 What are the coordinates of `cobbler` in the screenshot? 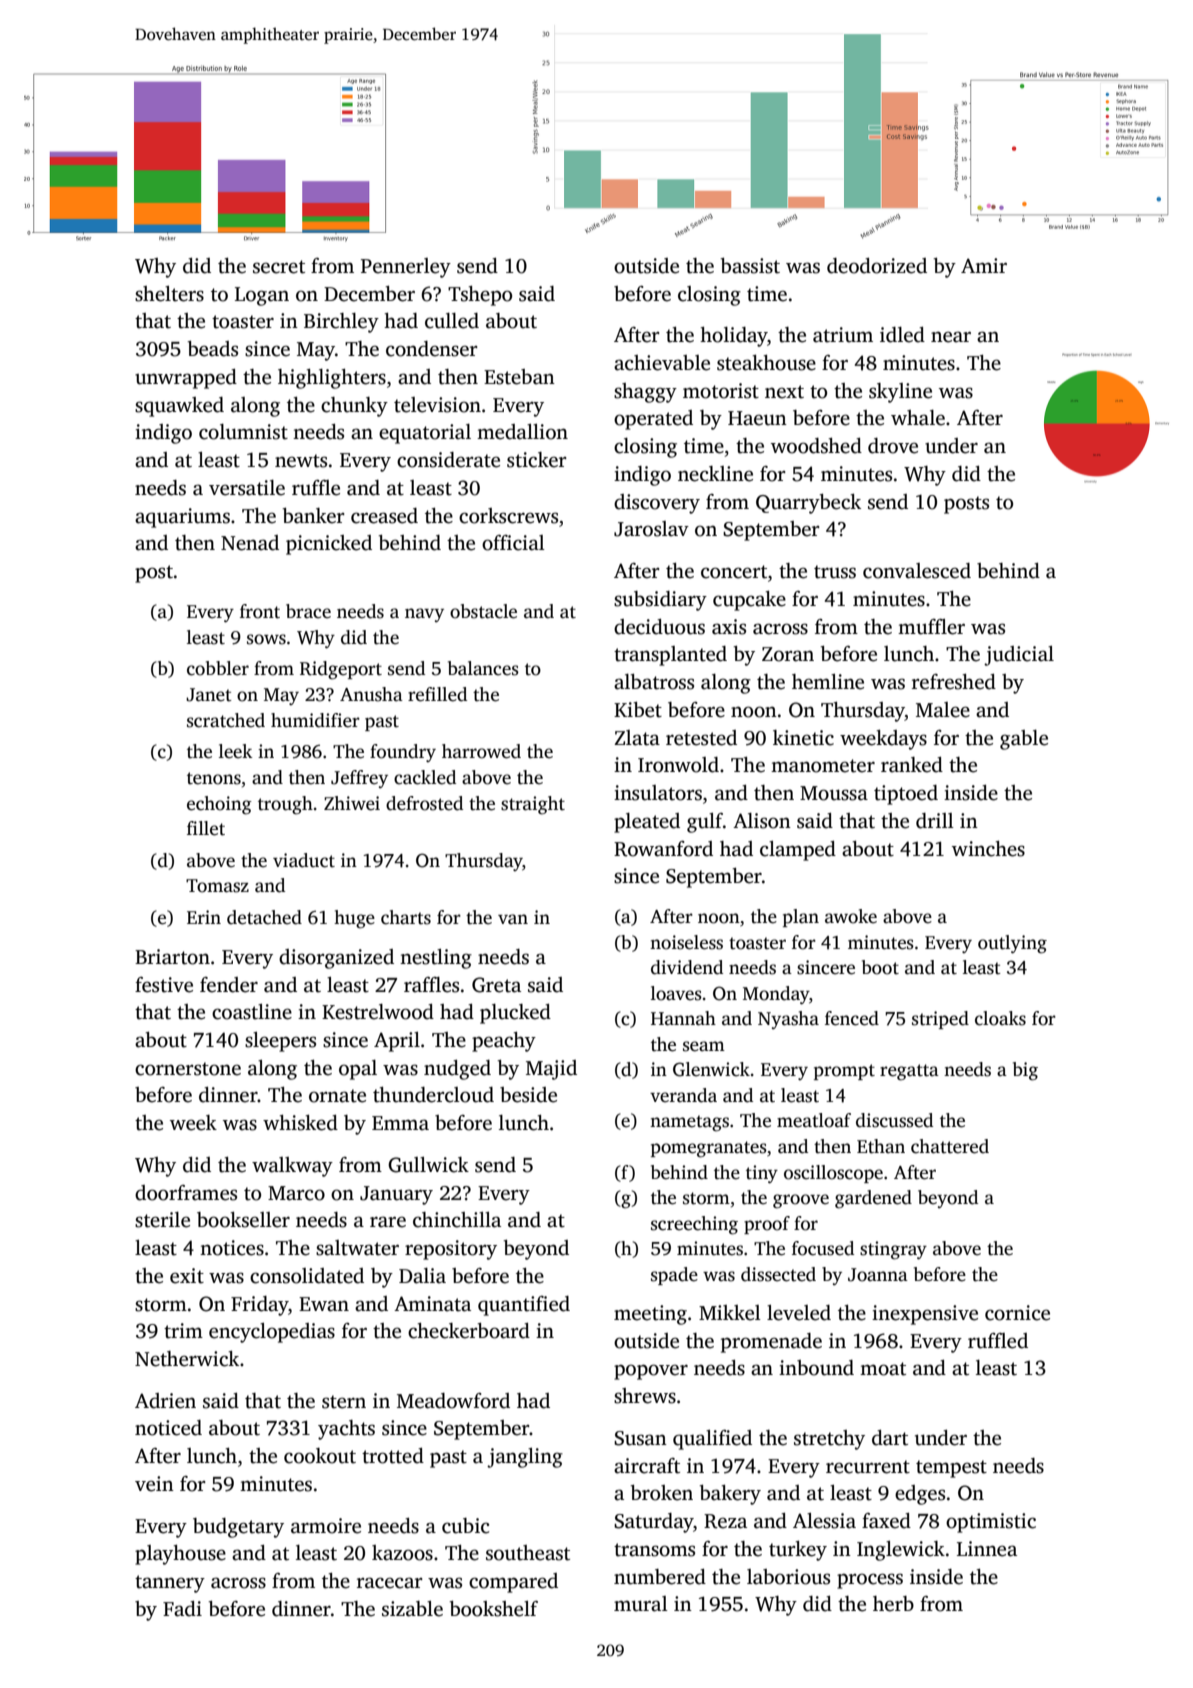 It's located at (218, 668).
